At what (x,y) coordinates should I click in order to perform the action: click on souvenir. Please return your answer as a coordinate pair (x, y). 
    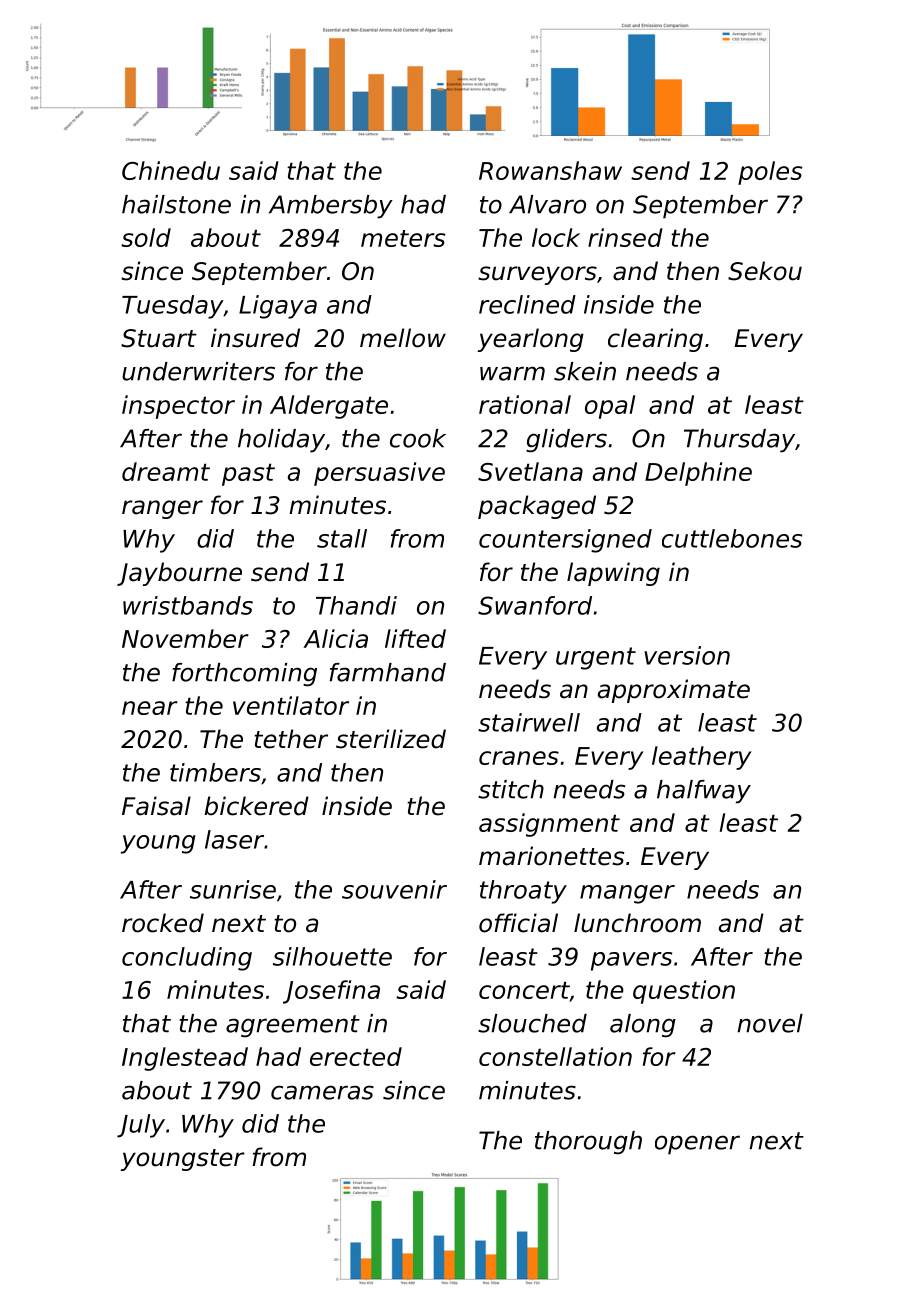
    Looking at the image, I should click on (394, 889).
